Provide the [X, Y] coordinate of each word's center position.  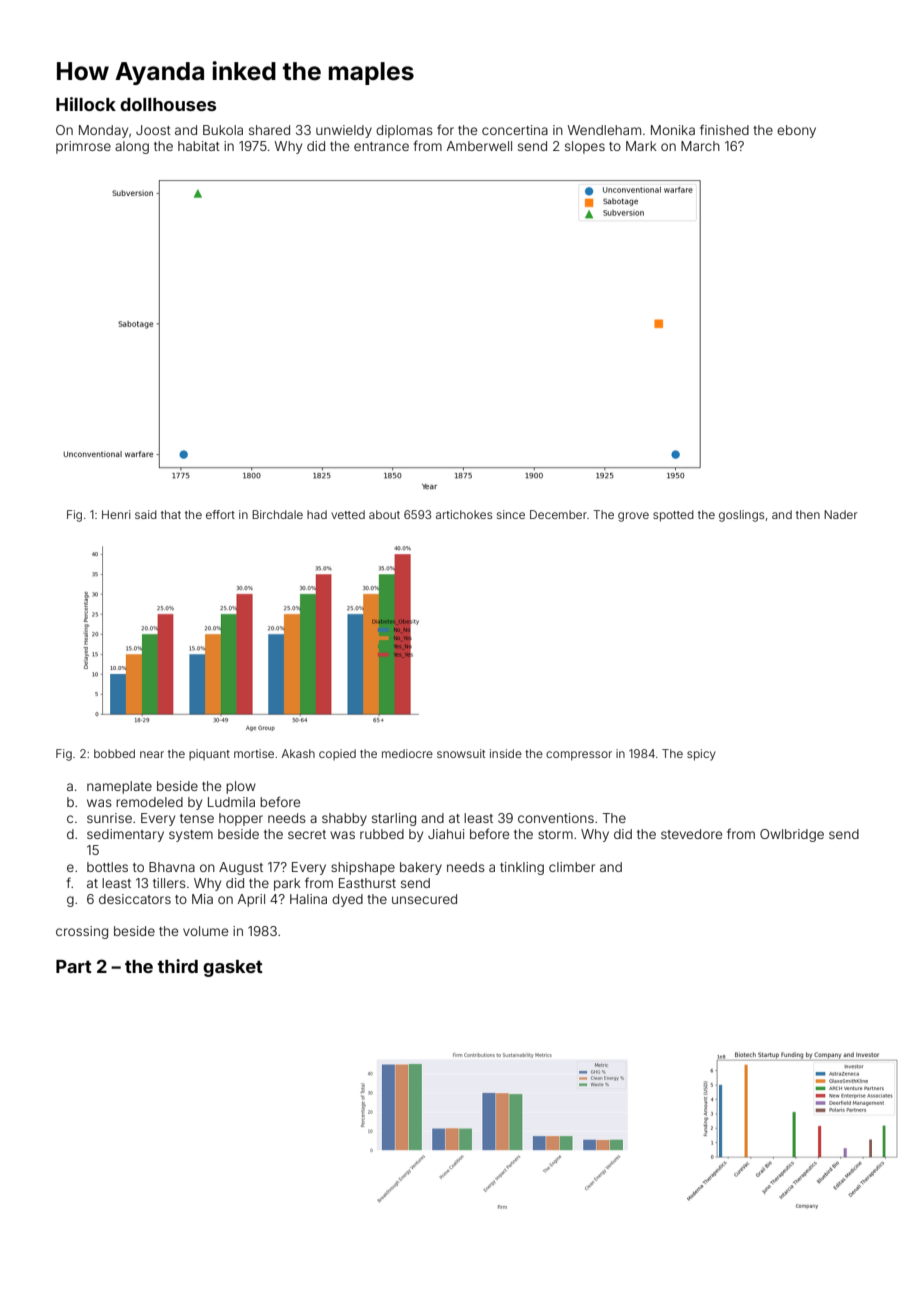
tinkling [522, 868]
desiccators [135, 899]
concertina [515, 130]
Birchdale [277, 514]
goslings [741, 516]
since [511, 514]
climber [572, 867]
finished [724, 129]
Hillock [86, 104]
